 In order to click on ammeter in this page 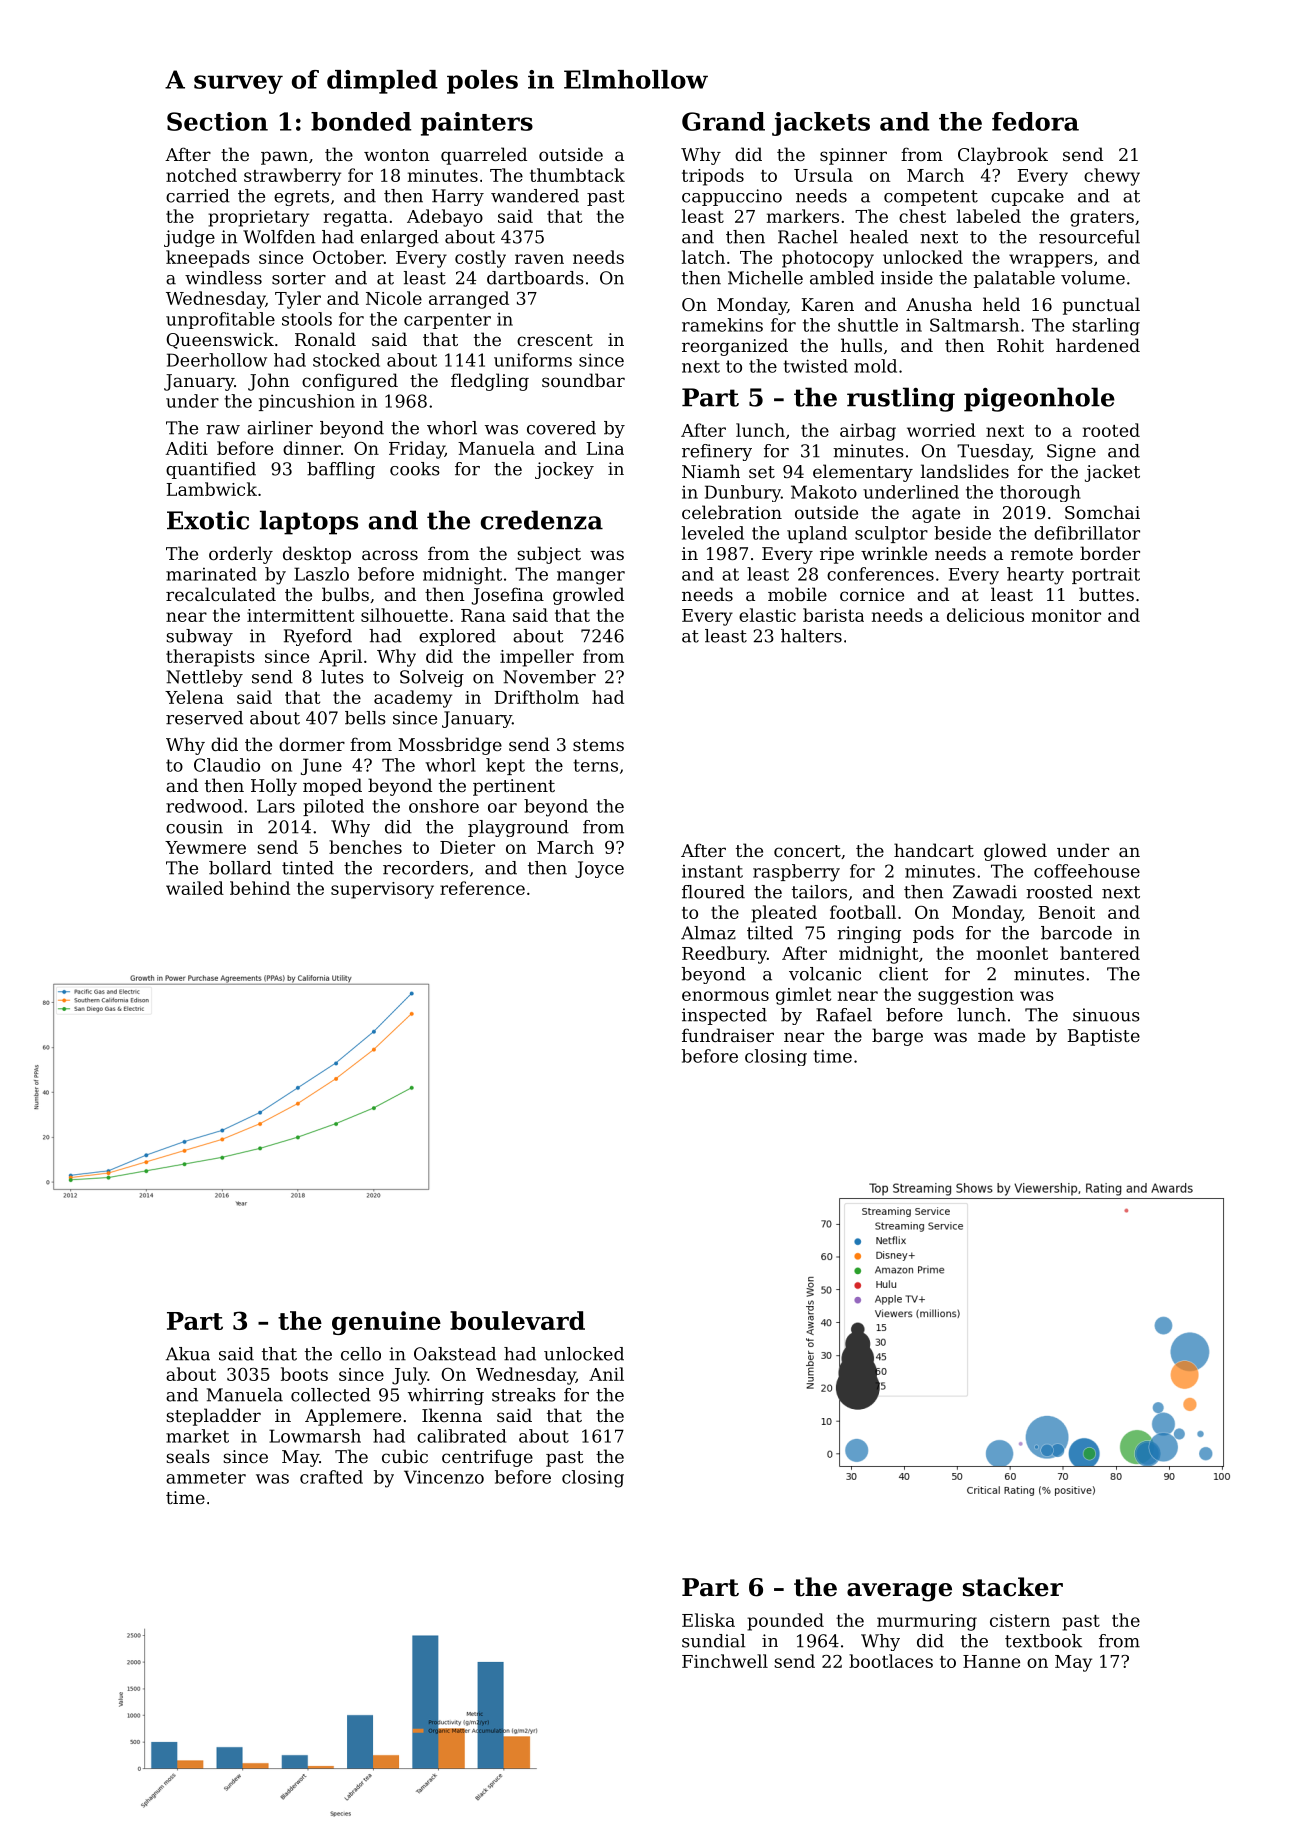, I will do `click(206, 1478)`.
